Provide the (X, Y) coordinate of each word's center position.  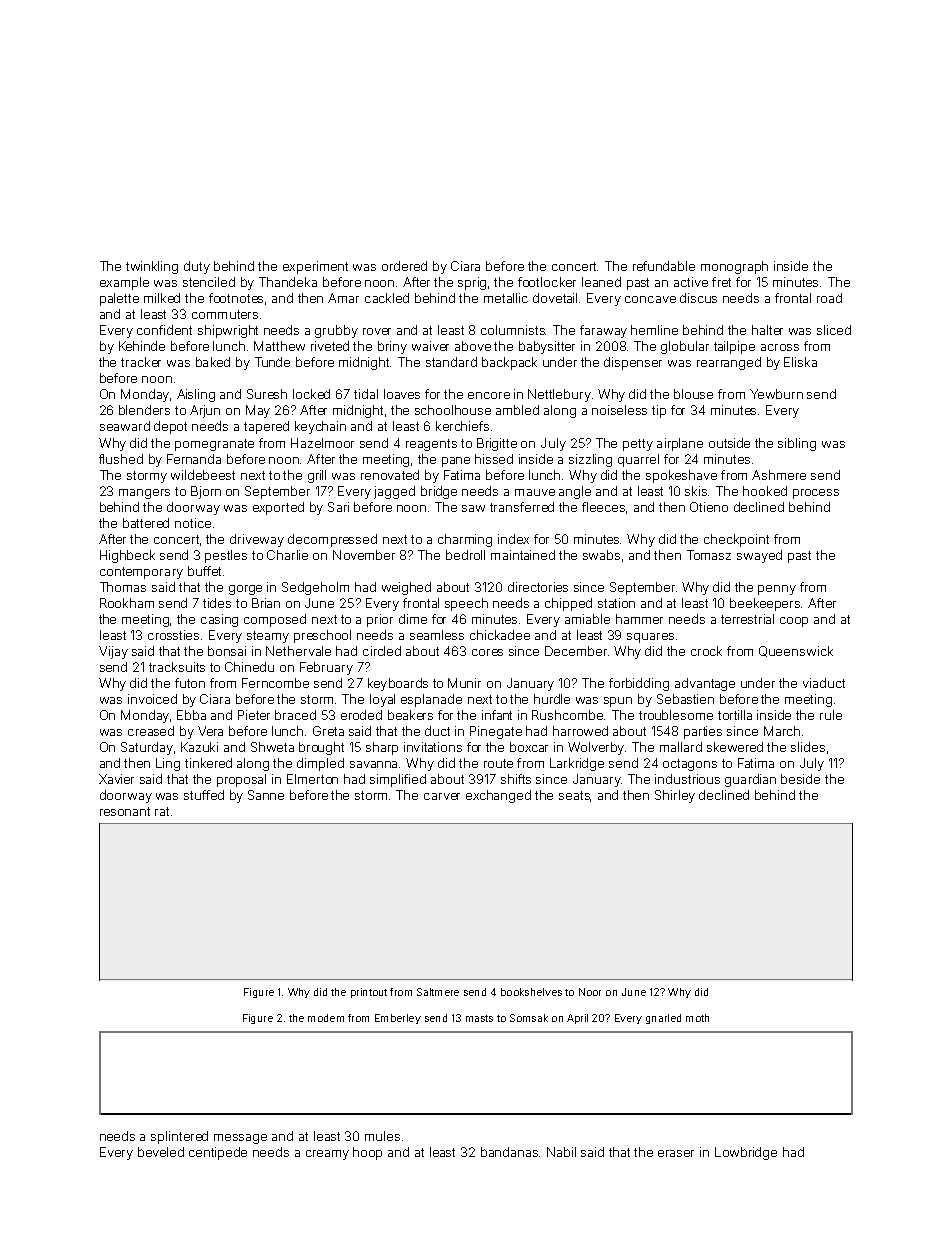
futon (190, 683)
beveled (161, 1152)
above (473, 346)
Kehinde (142, 346)
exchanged (498, 796)
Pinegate (496, 732)
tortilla (735, 715)
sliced (834, 330)
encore (489, 395)
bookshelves (531, 992)
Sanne (266, 795)
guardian (750, 780)
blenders (144, 410)
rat (162, 811)
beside (800, 779)
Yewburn (776, 394)
